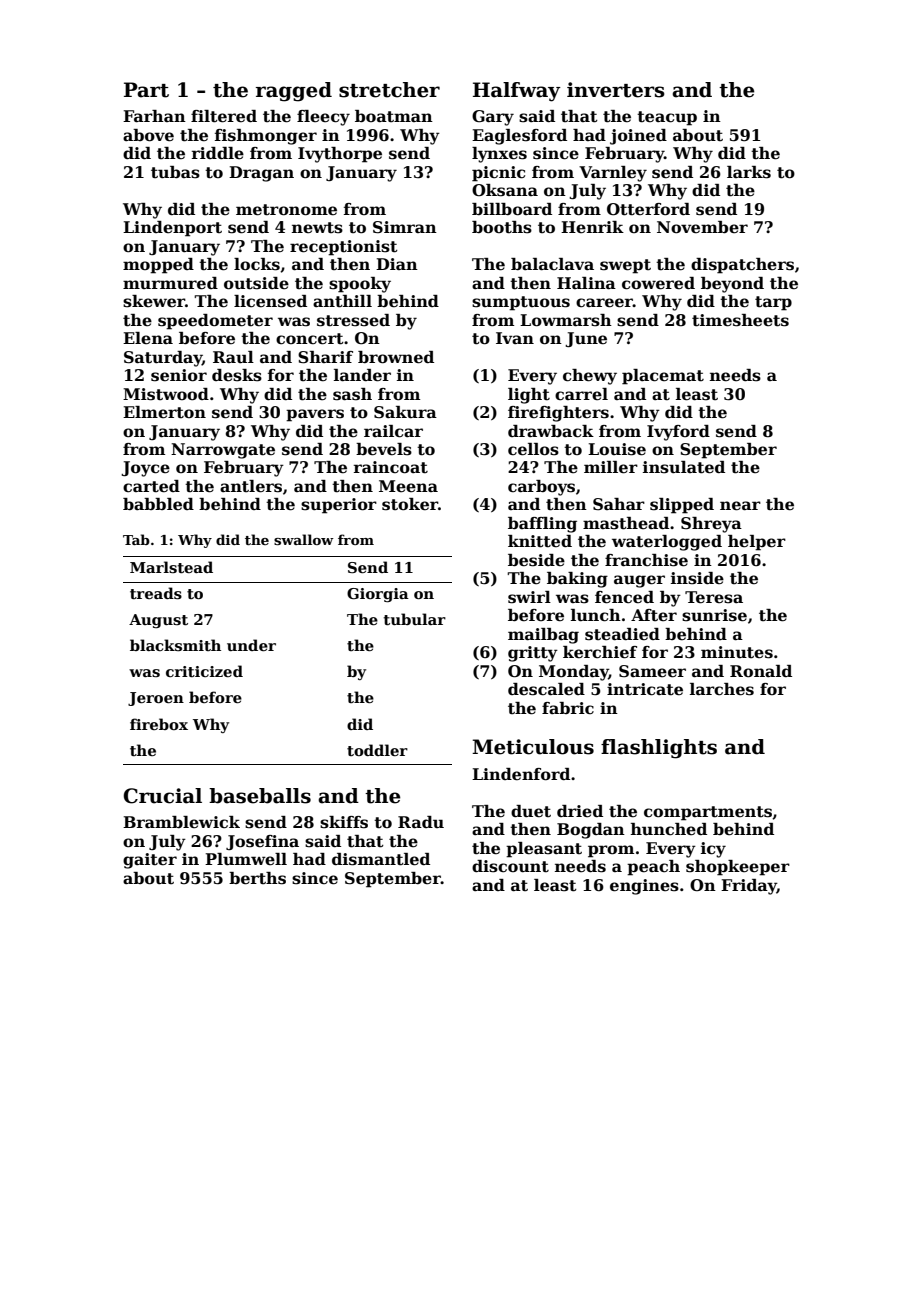 This screenshot has width=924, height=1308. I want to click on toddler, so click(377, 750).
